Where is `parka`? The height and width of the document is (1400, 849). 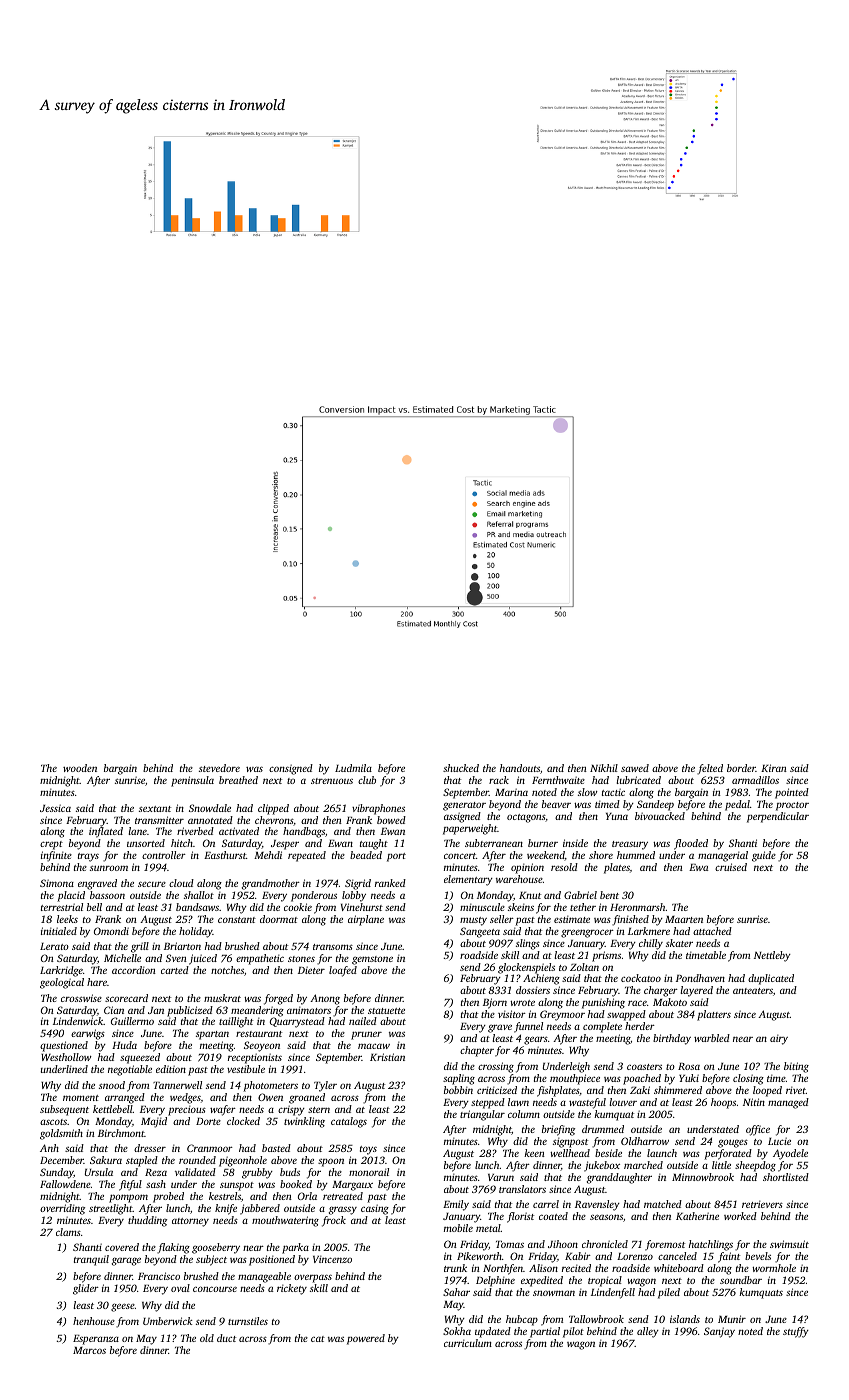 parka is located at coordinates (295, 1248).
